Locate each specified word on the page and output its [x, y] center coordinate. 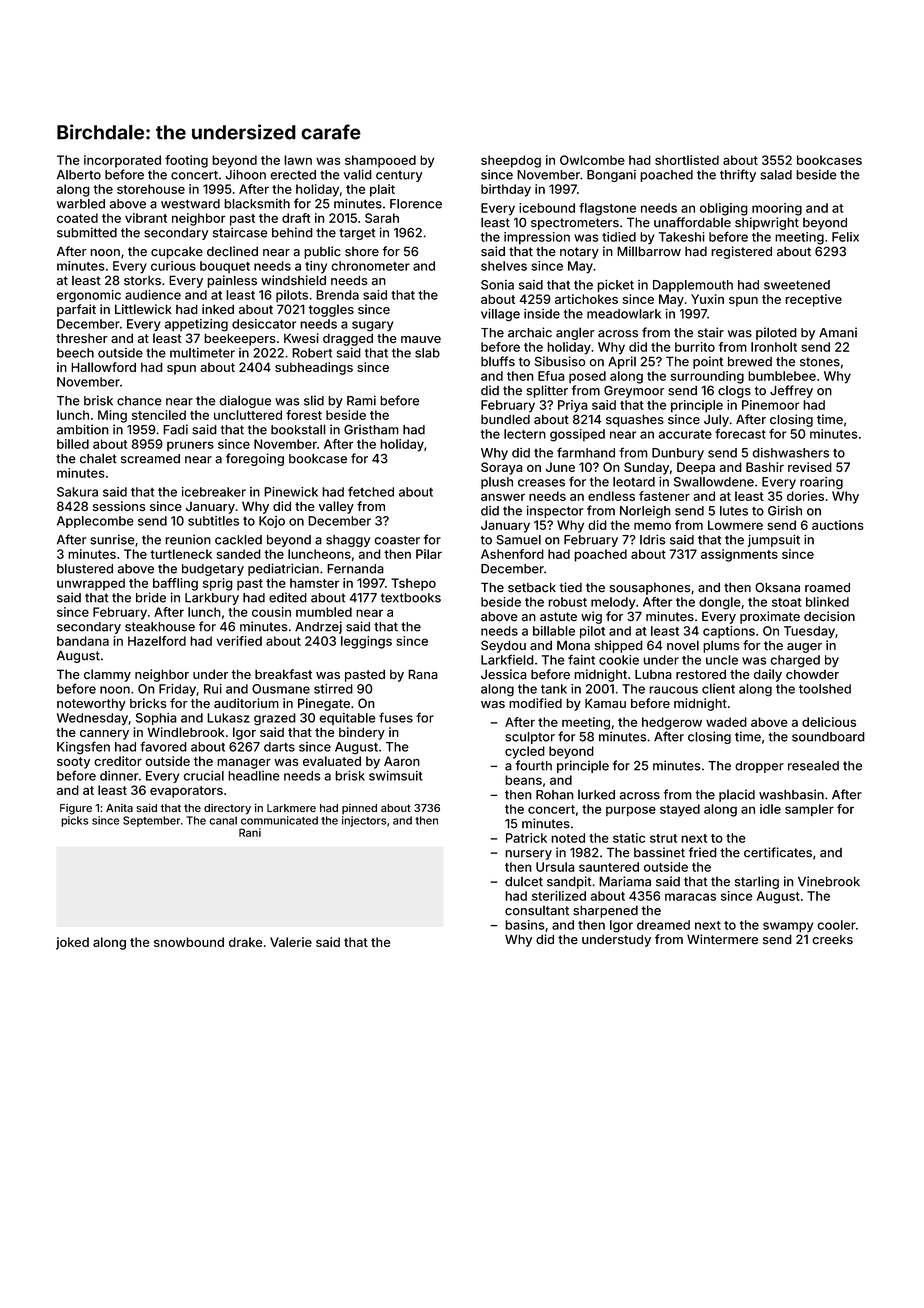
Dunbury [678, 454]
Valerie [291, 942]
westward [190, 204]
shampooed [380, 161]
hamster [314, 583]
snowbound [189, 942]
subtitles [213, 521]
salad [776, 175]
